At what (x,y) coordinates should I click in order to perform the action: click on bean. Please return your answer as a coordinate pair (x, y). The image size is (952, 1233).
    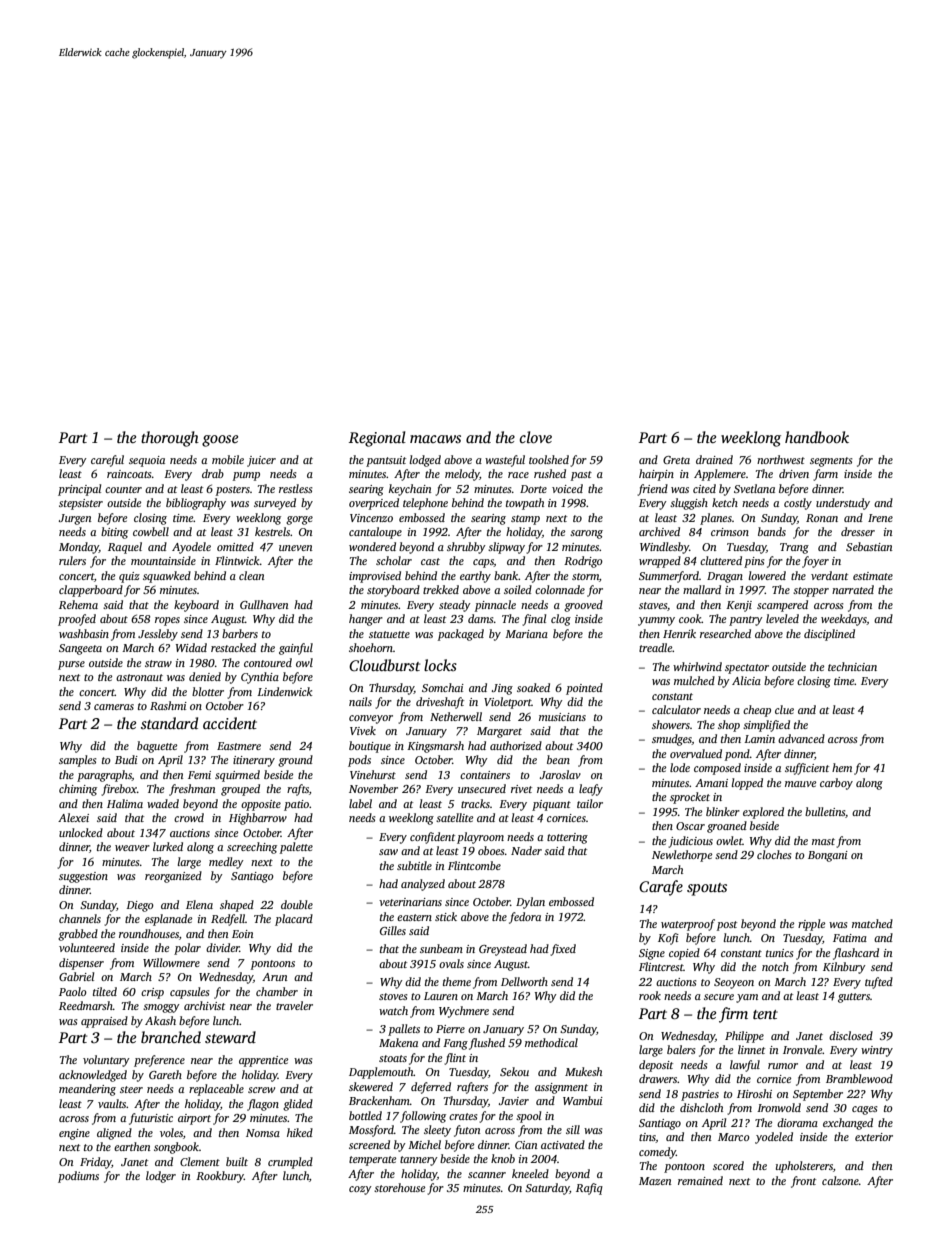
    Looking at the image, I should click on (558, 759).
